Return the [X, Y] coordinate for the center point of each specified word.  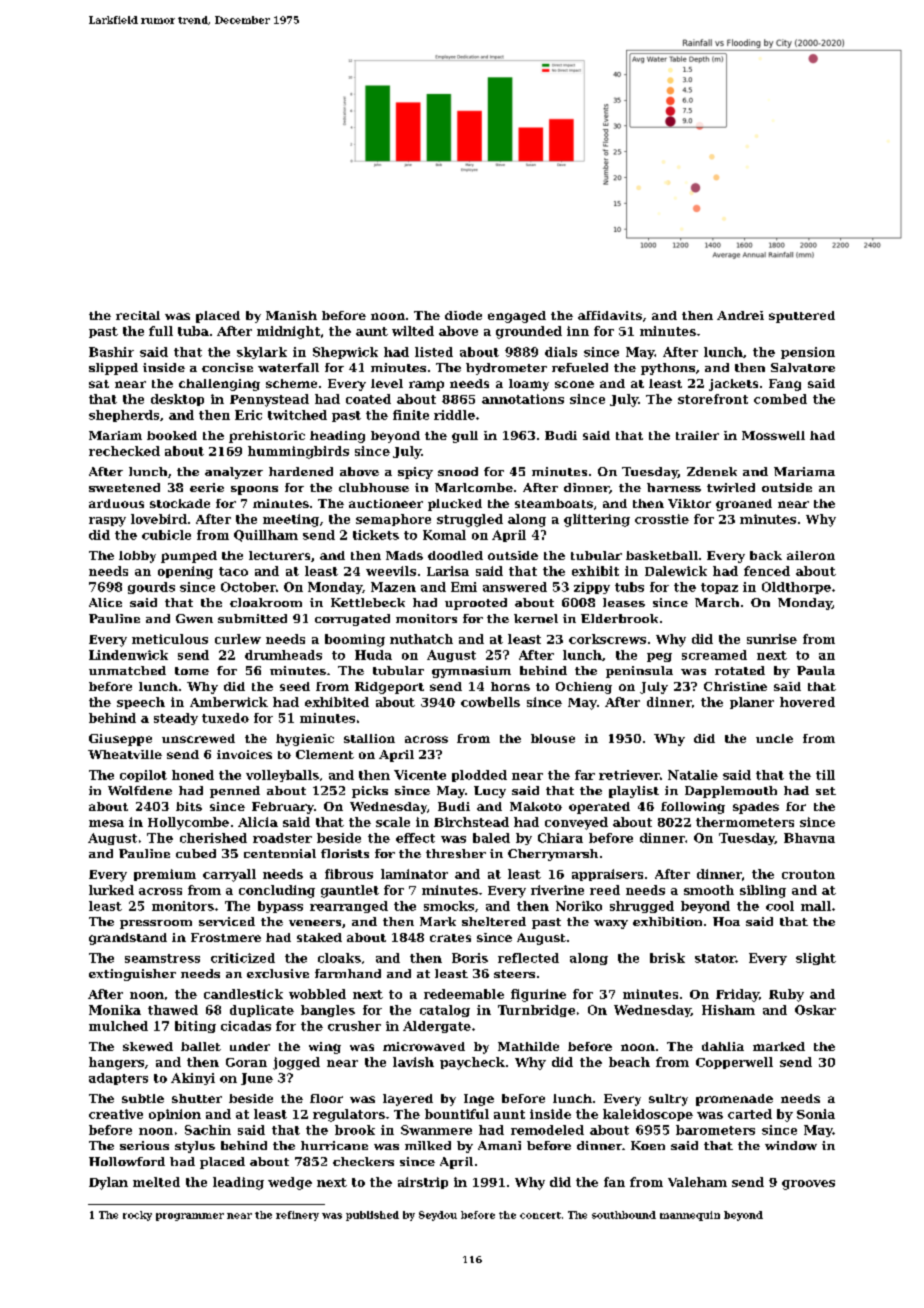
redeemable [464, 994]
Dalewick [676, 571]
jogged [296, 1063]
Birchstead [471, 822]
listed [434, 352]
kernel [536, 618]
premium [165, 875]
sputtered [802, 317]
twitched [297, 415]
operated [599, 808]
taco [233, 571]
